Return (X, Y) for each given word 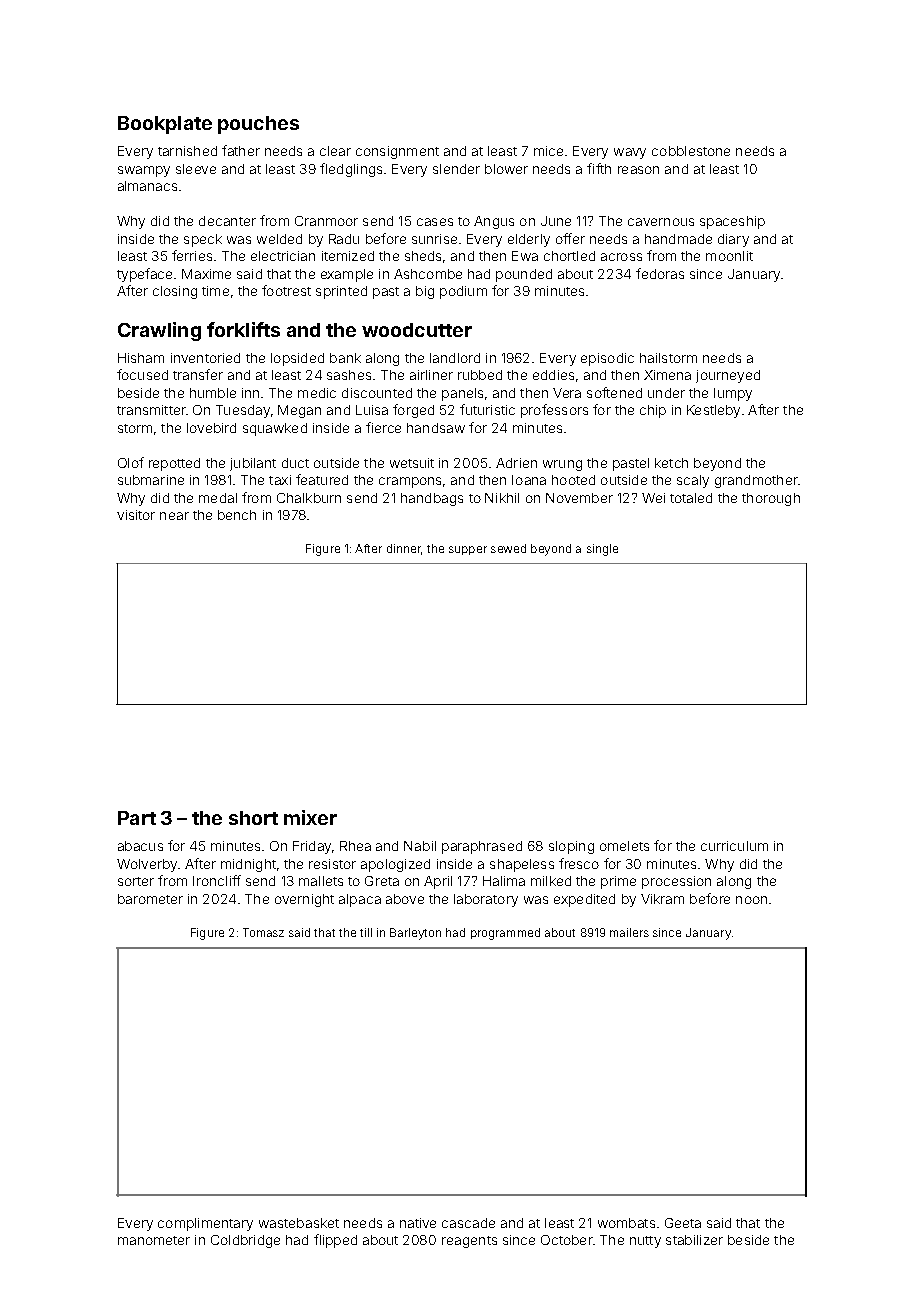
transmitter (151, 410)
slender (456, 169)
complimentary (205, 1224)
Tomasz (263, 932)
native (418, 1223)
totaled (691, 498)
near (174, 516)
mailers (629, 932)
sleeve (196, 169)
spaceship (732, 222)
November (579, 498)
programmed (505, 934)
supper (468, 550)
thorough (771, 499)
